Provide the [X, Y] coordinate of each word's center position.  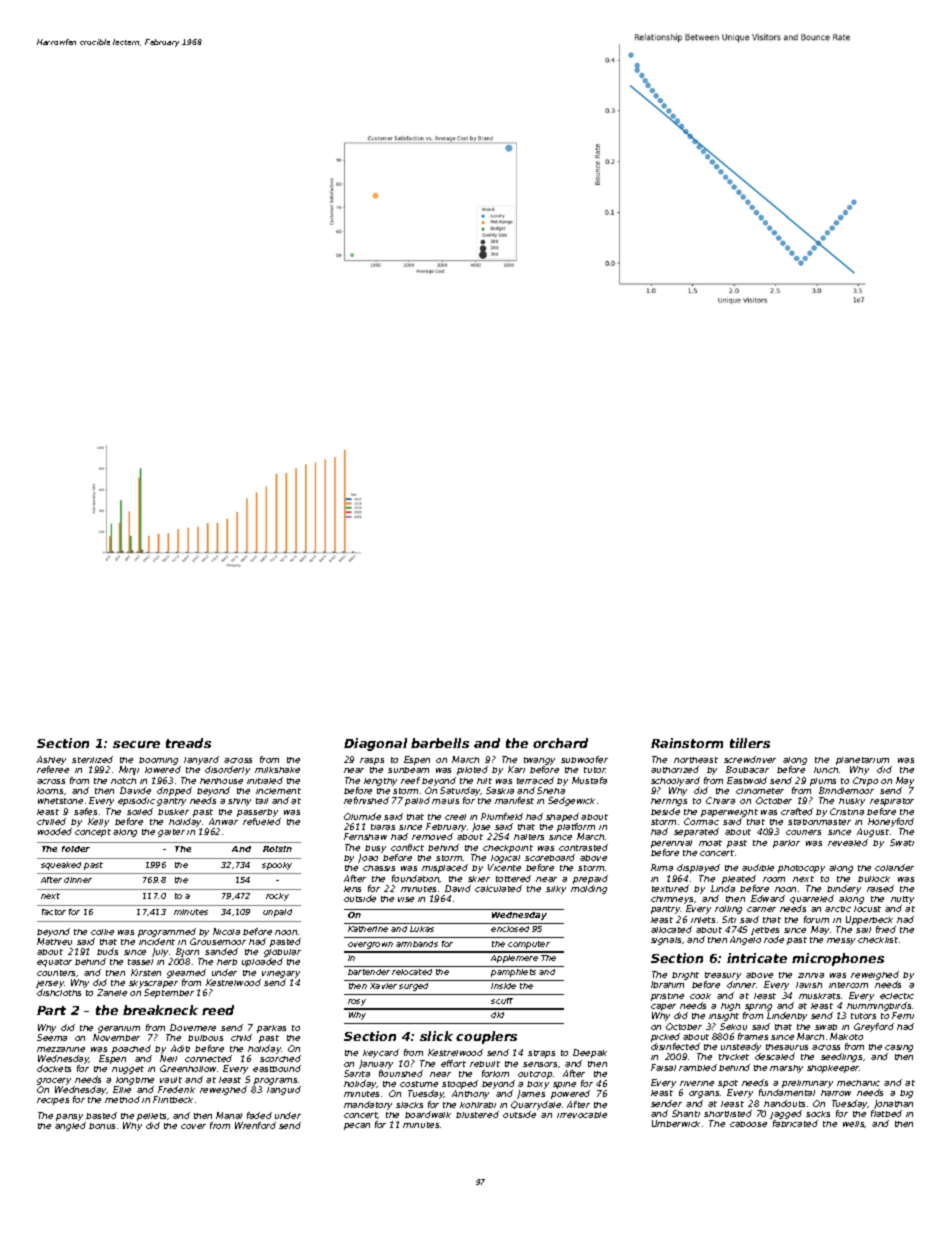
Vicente [504, 867]
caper [663, 1007]
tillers [750, 743]
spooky [277, 866]
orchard [560, 743]
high [730, 1007]
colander [894, 867]
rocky [277, 897]
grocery [54, 1081]
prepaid [590, 879]
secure [136, 744]
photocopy [801, 869]
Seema [52, 1037]
